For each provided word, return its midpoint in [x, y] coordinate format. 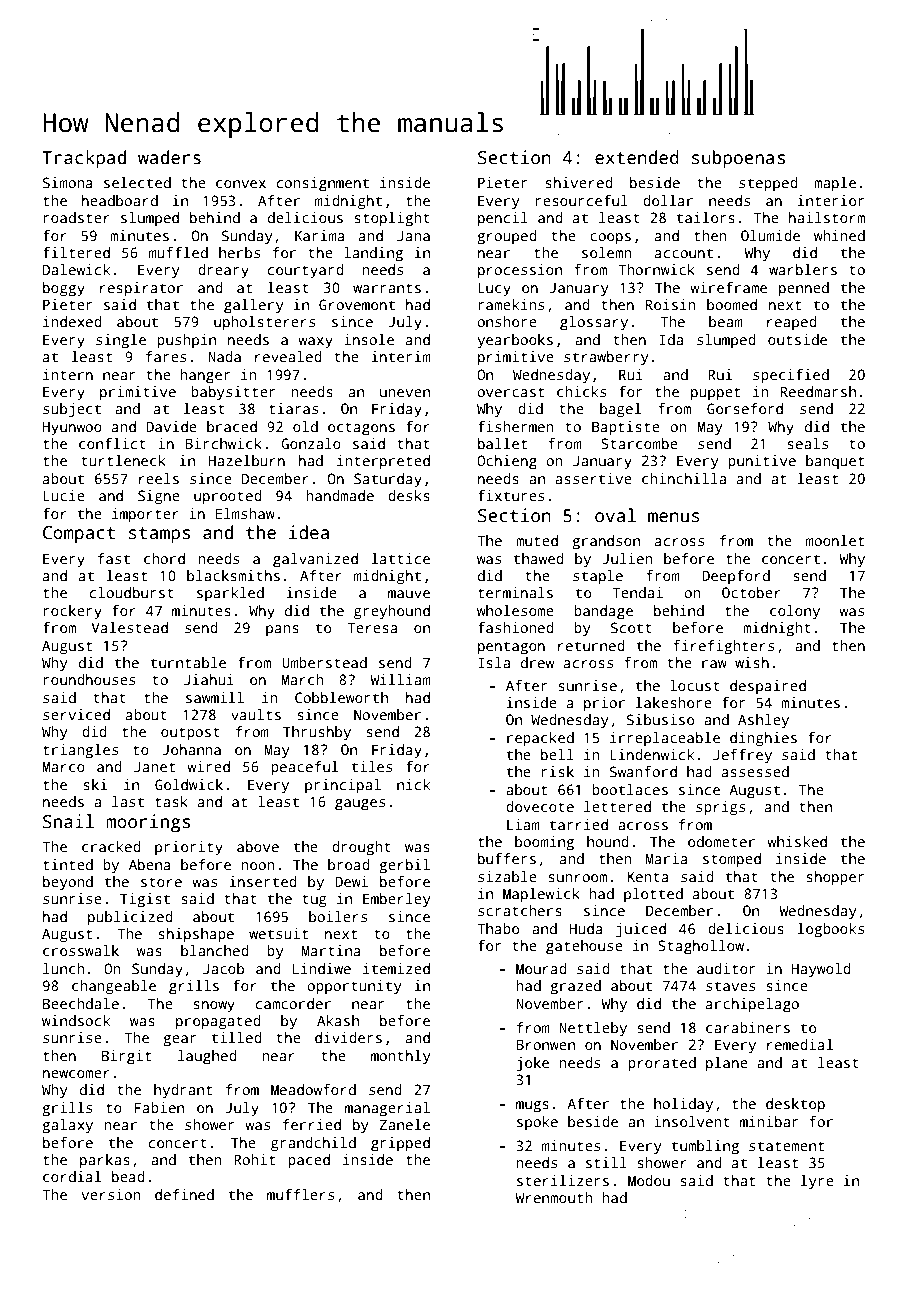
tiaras [293, 408]
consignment [323, 184]
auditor [726, 968]
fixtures [511, 495]
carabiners [748, 1027]
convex [241, 184]
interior [831, 200]
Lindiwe [322, 968]
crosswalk [81, 950]
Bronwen [545, 1044]
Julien [627, 558]
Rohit [254, 1159]
